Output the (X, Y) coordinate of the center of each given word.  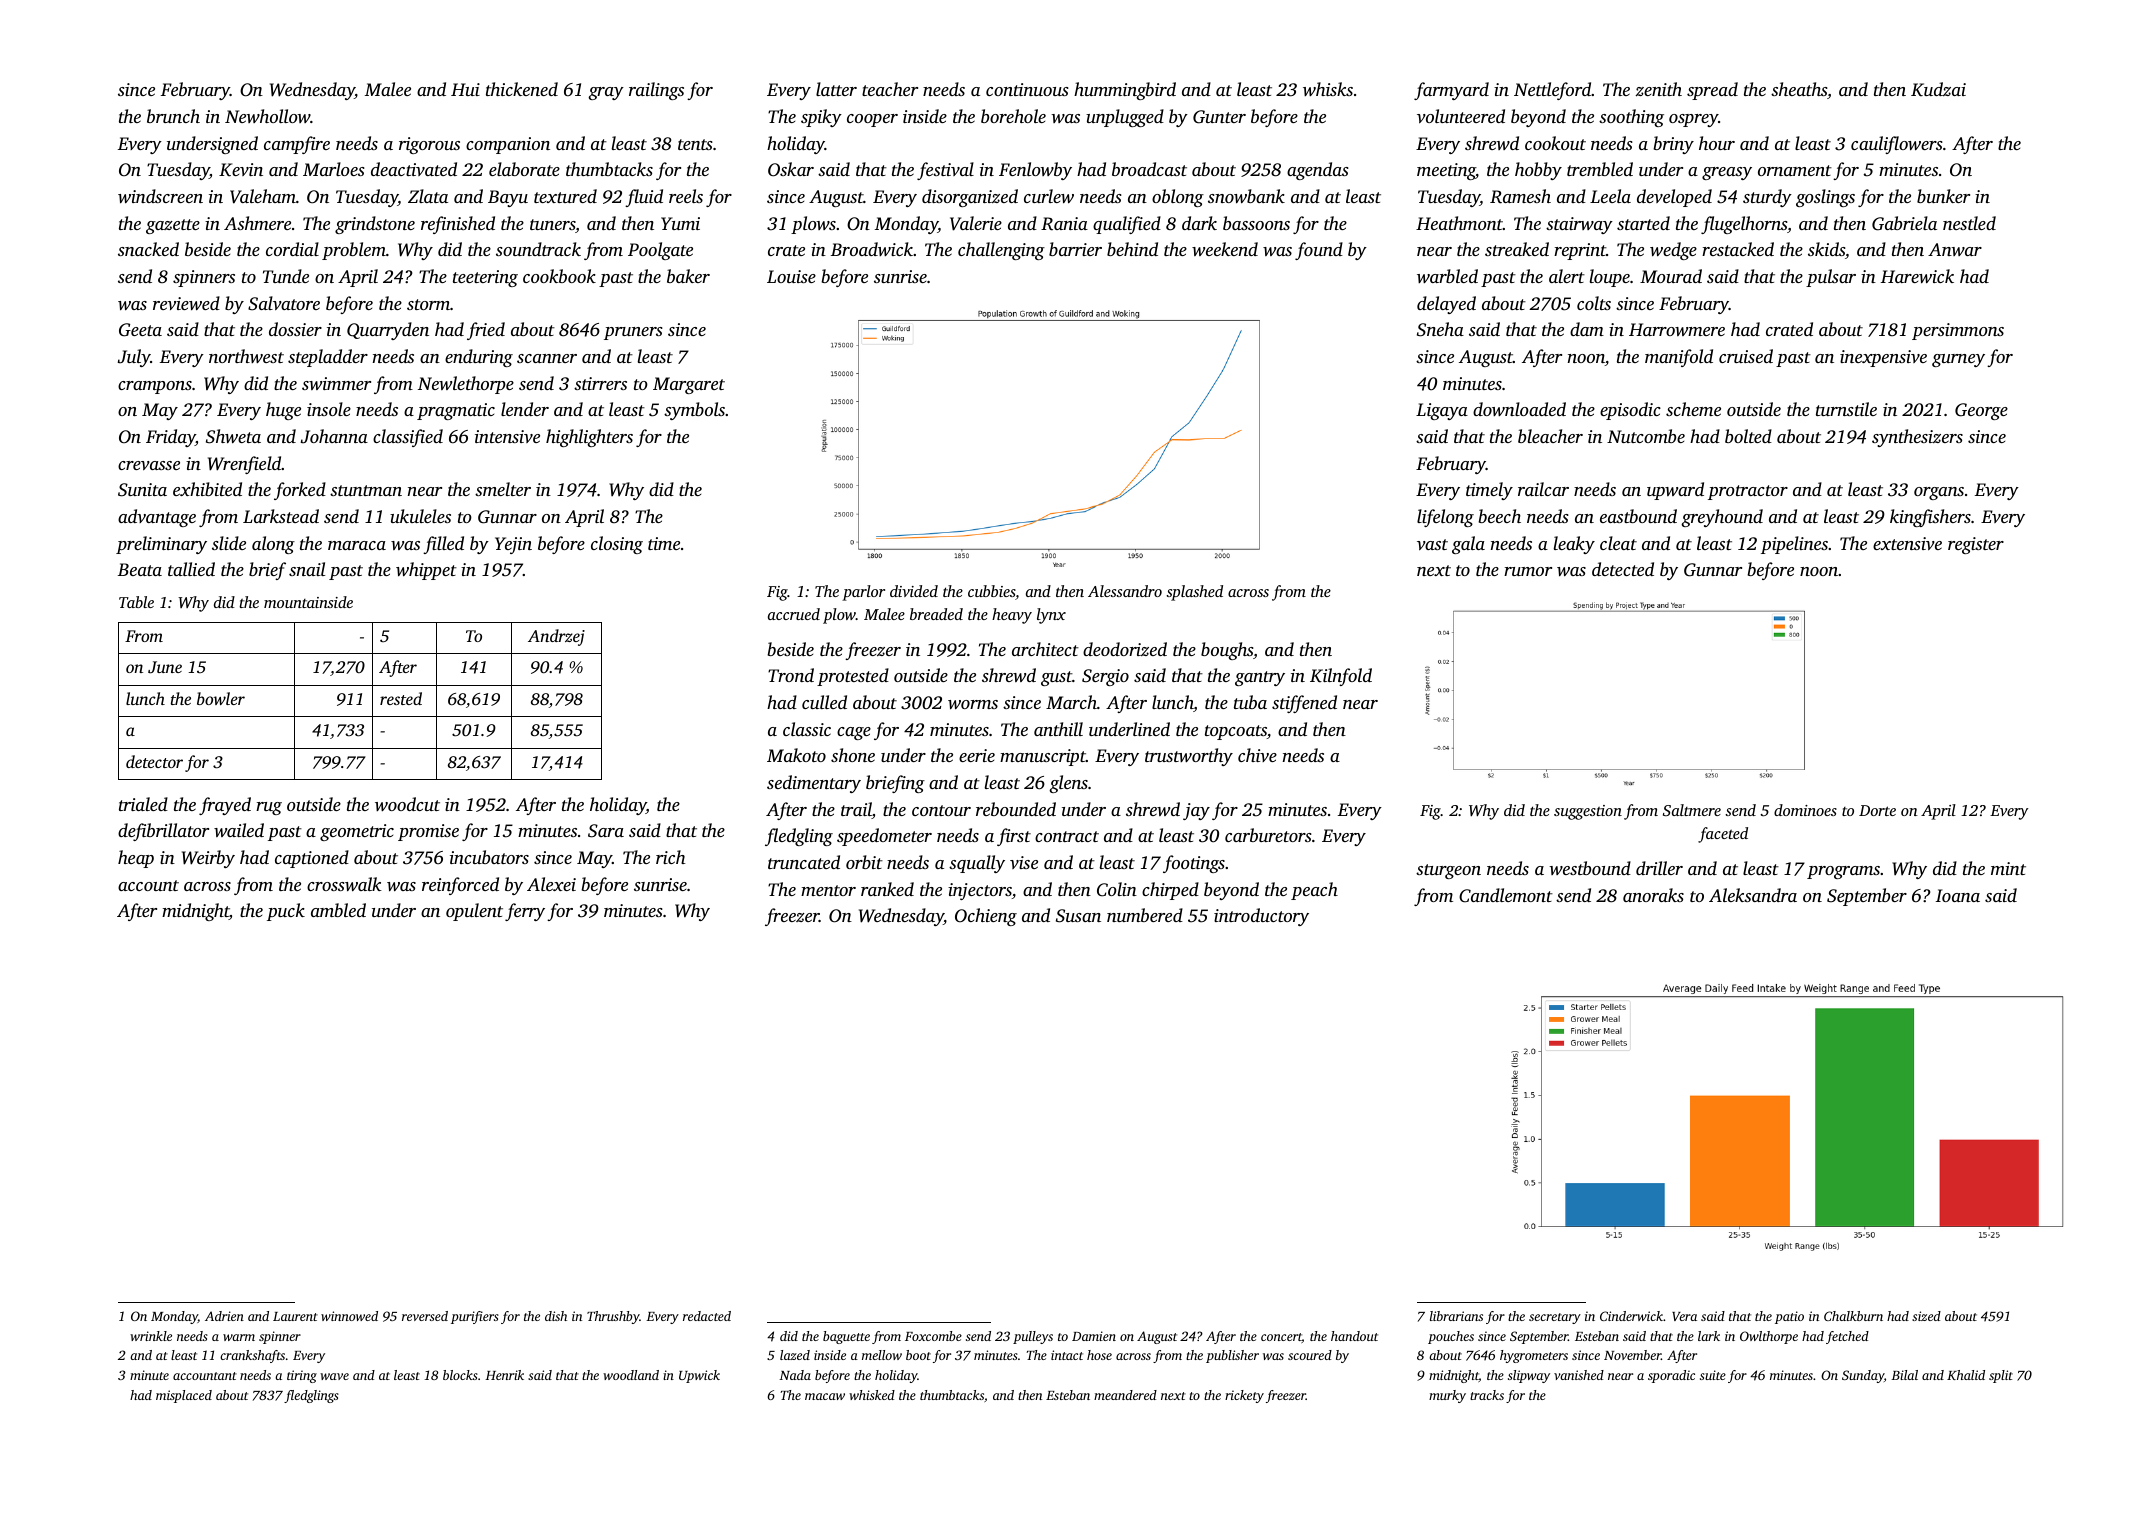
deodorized (1125, 649)
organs (1939, 493)
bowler (221, 698)
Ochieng (986, 917)
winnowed (349, 1316)
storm (428, 304)
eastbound (1638, 516)
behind (1132, 249)
